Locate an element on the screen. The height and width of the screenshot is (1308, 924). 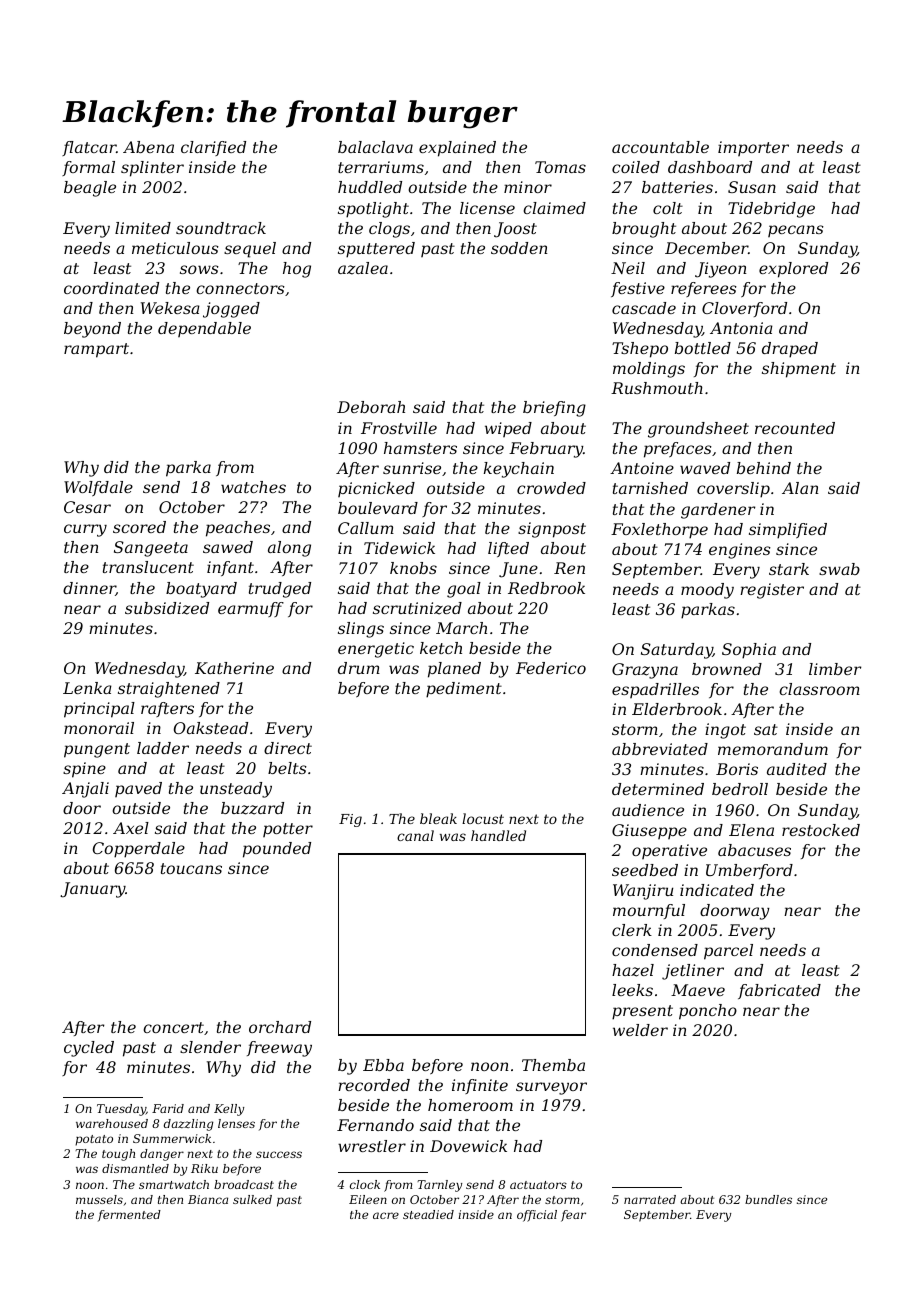
concert is located at coordinates (173, 1027).
